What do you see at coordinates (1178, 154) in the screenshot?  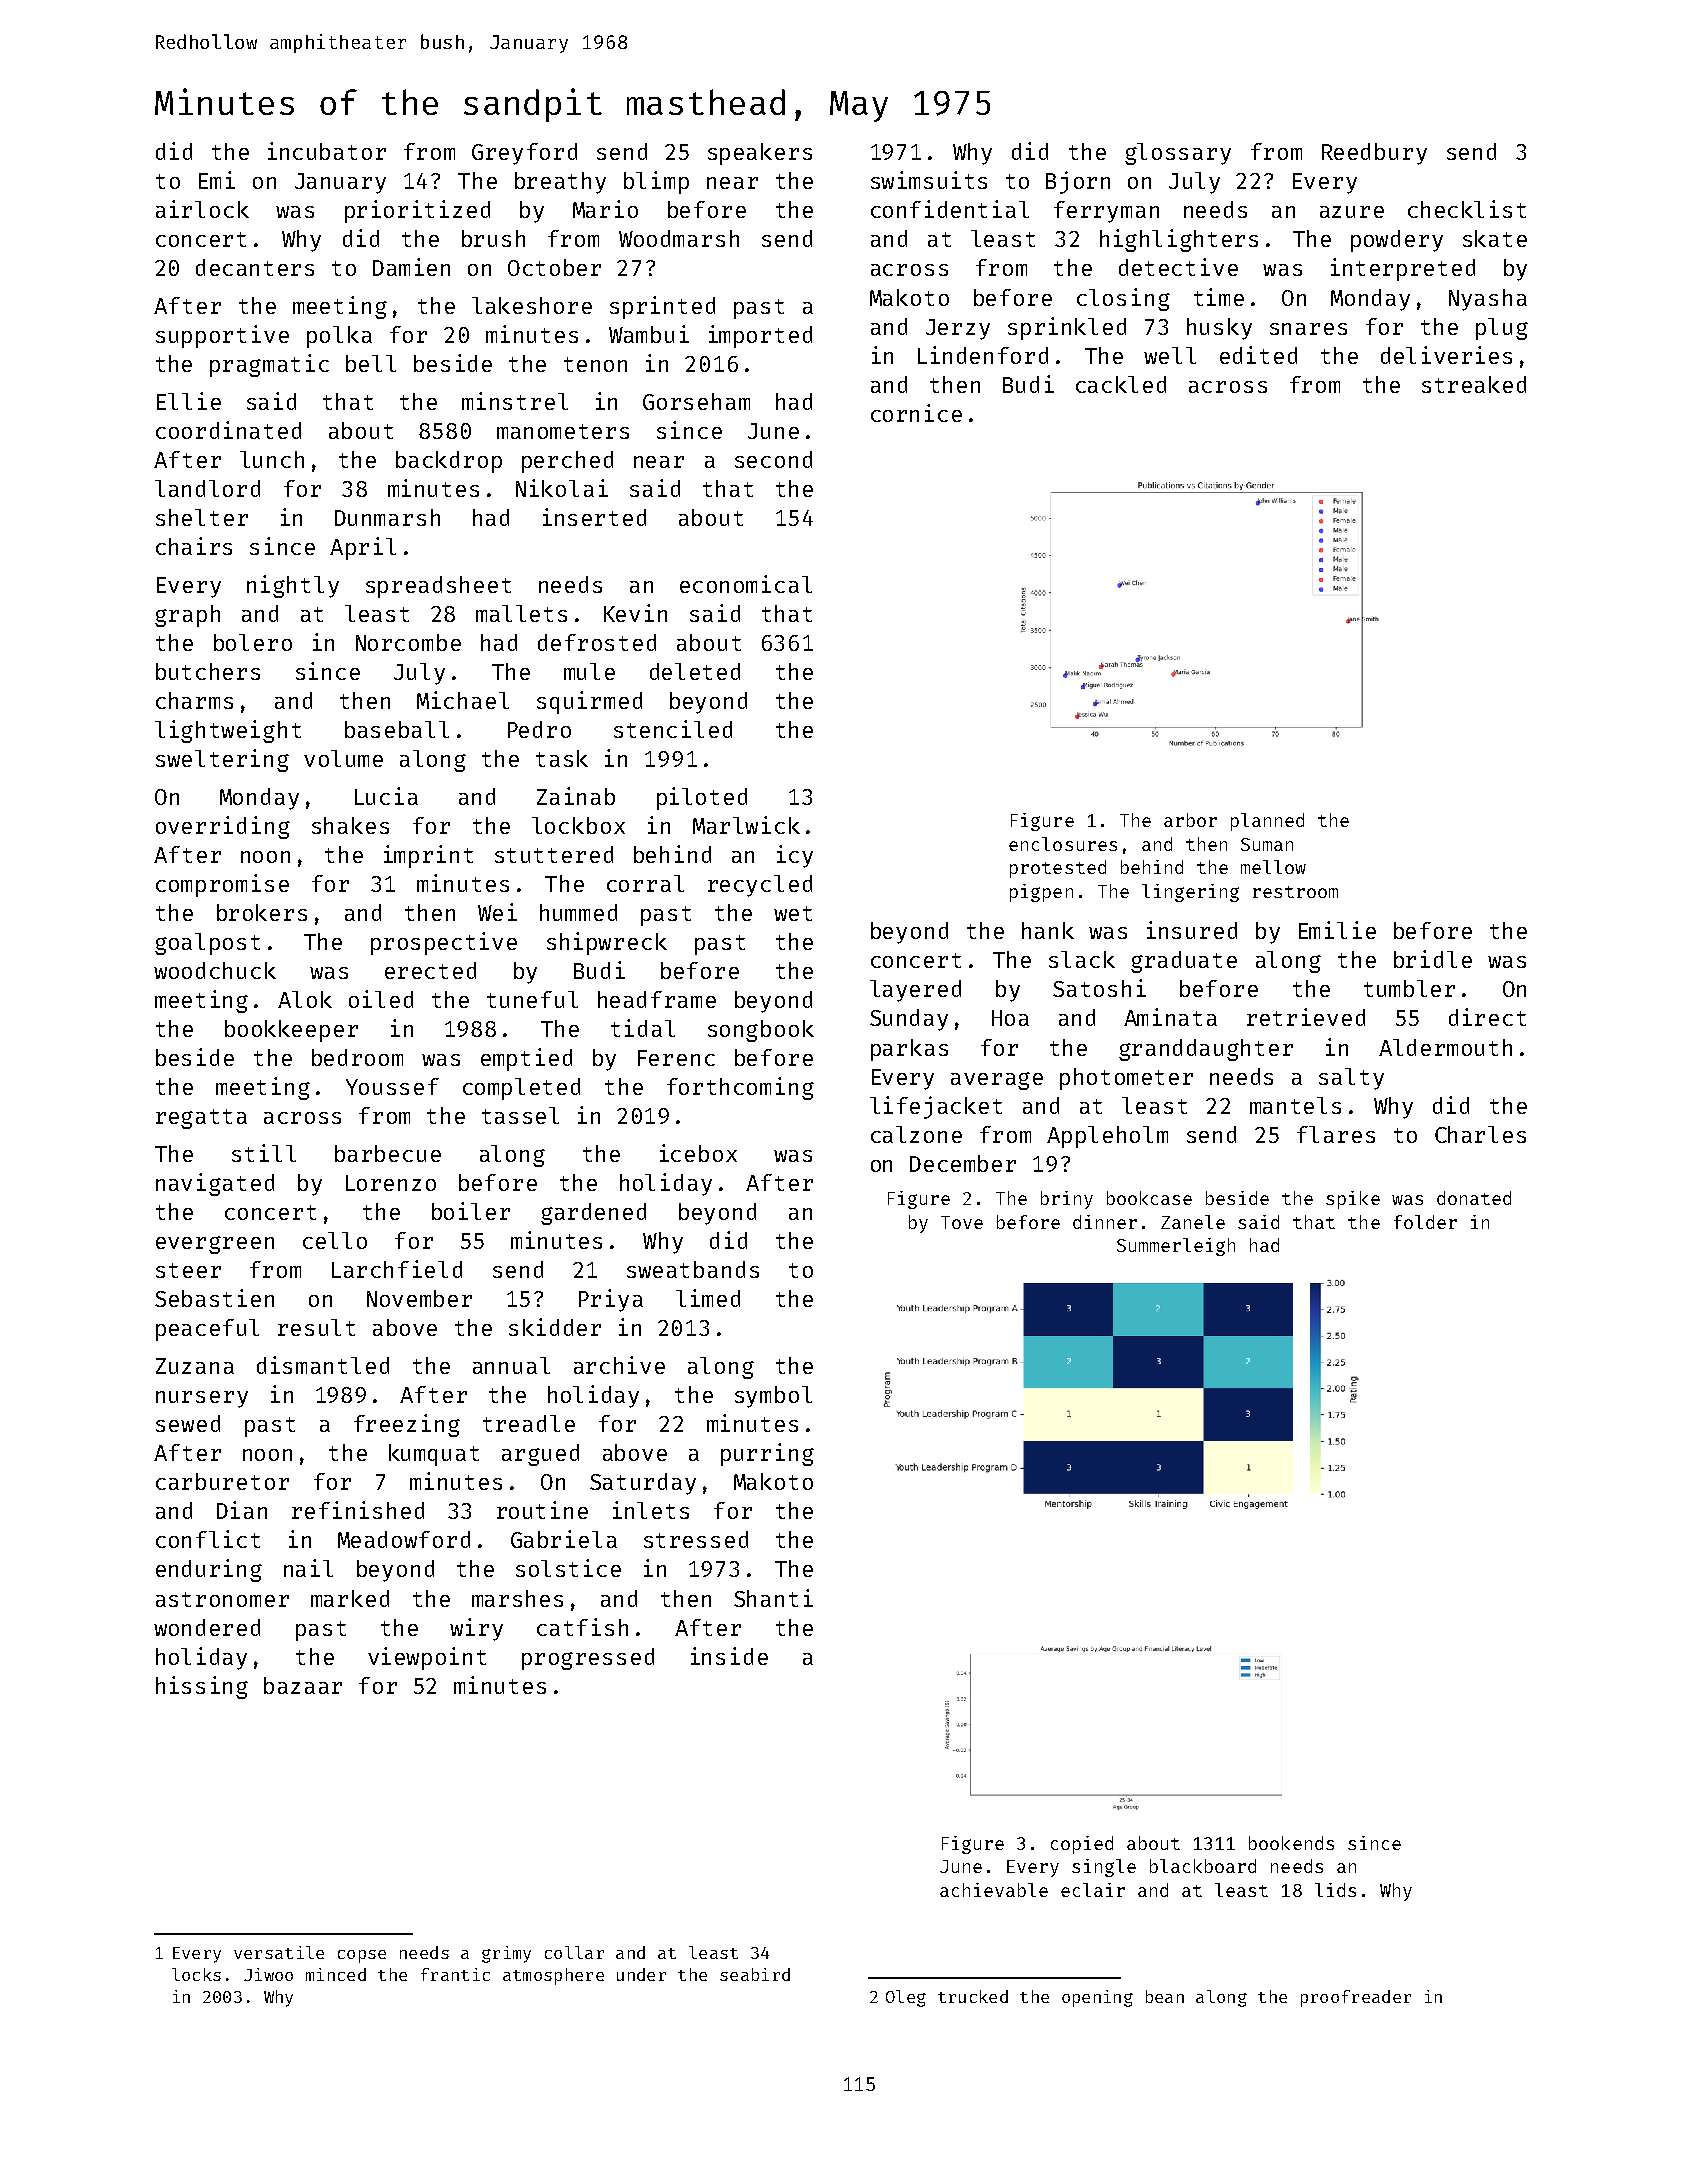 I see `glossary` at bounding box center [1178, 154].
